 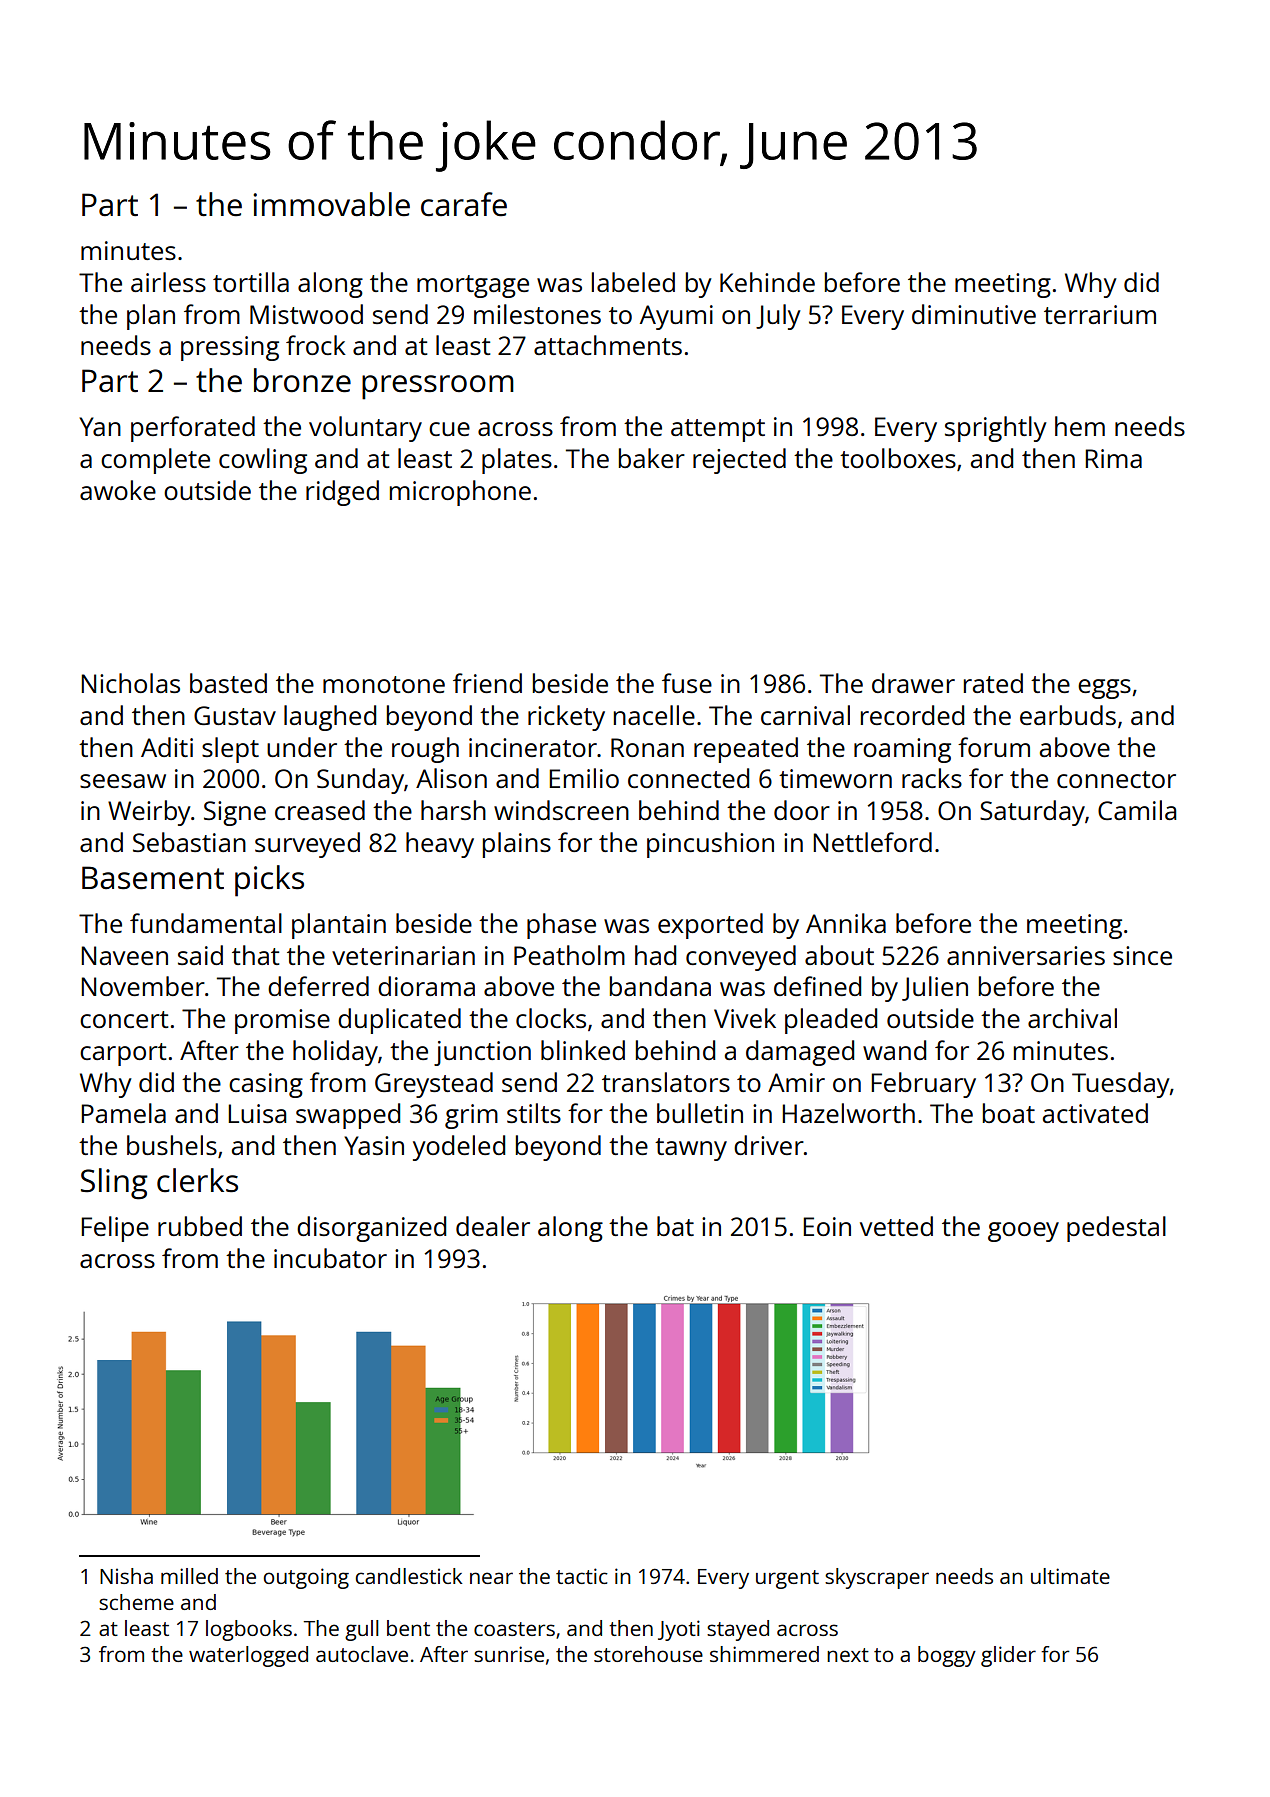 I want to click on Ayumi, so click(x=676, y=317).
